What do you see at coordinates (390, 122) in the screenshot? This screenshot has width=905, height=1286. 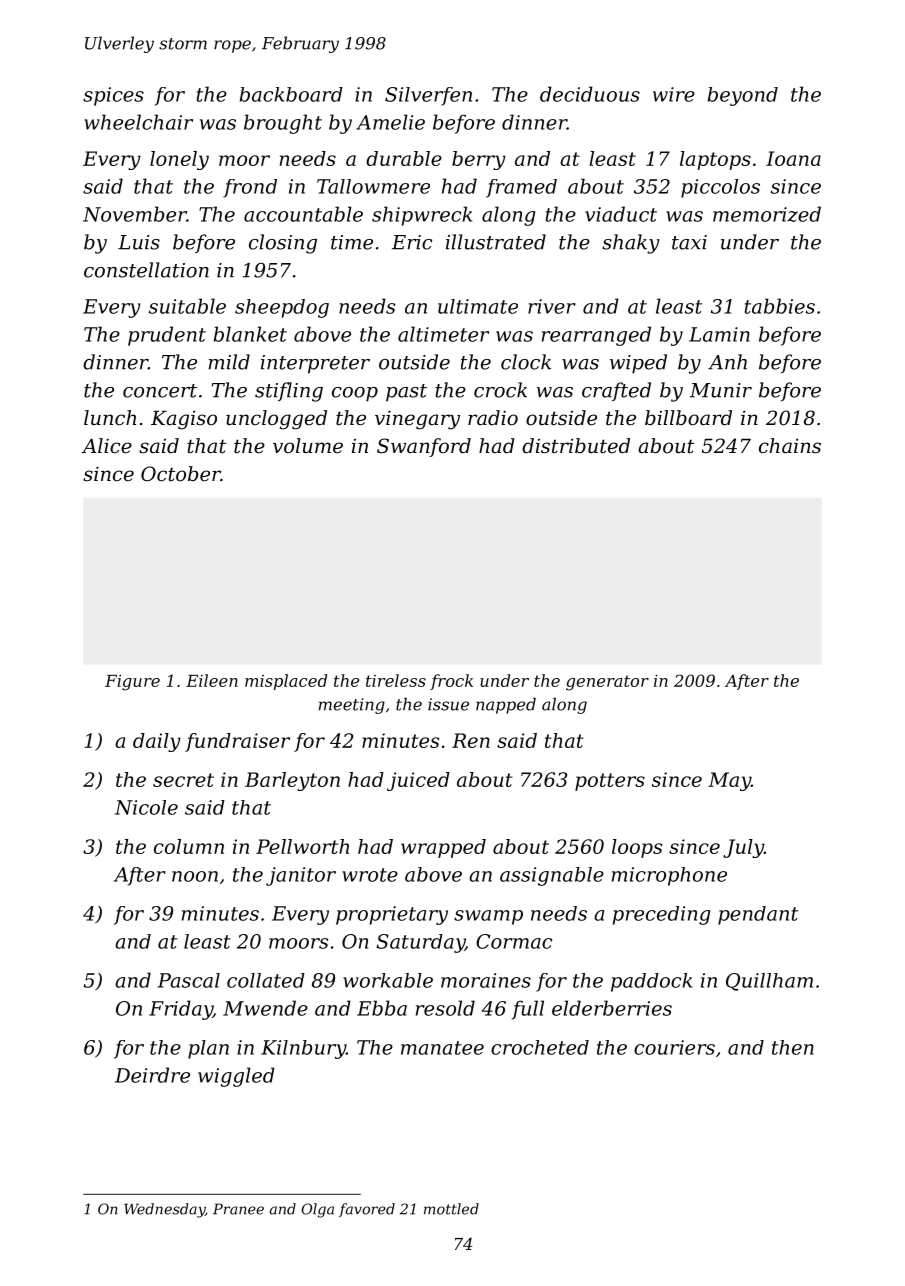 I see `Amelie` at bounding box center [390, 122].
